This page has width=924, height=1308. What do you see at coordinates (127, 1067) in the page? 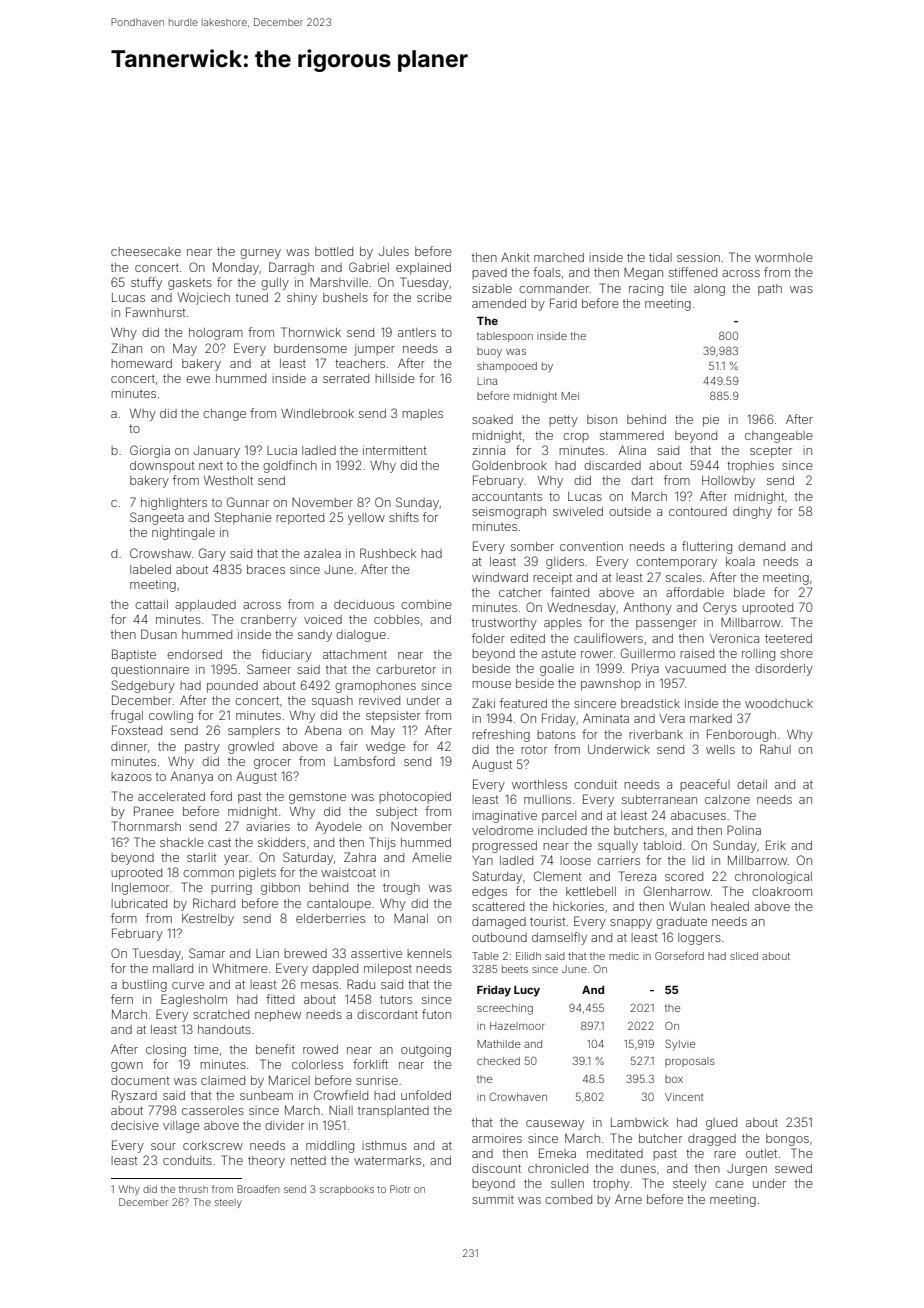
I see `gown` at bounding box center [127, 1067].
